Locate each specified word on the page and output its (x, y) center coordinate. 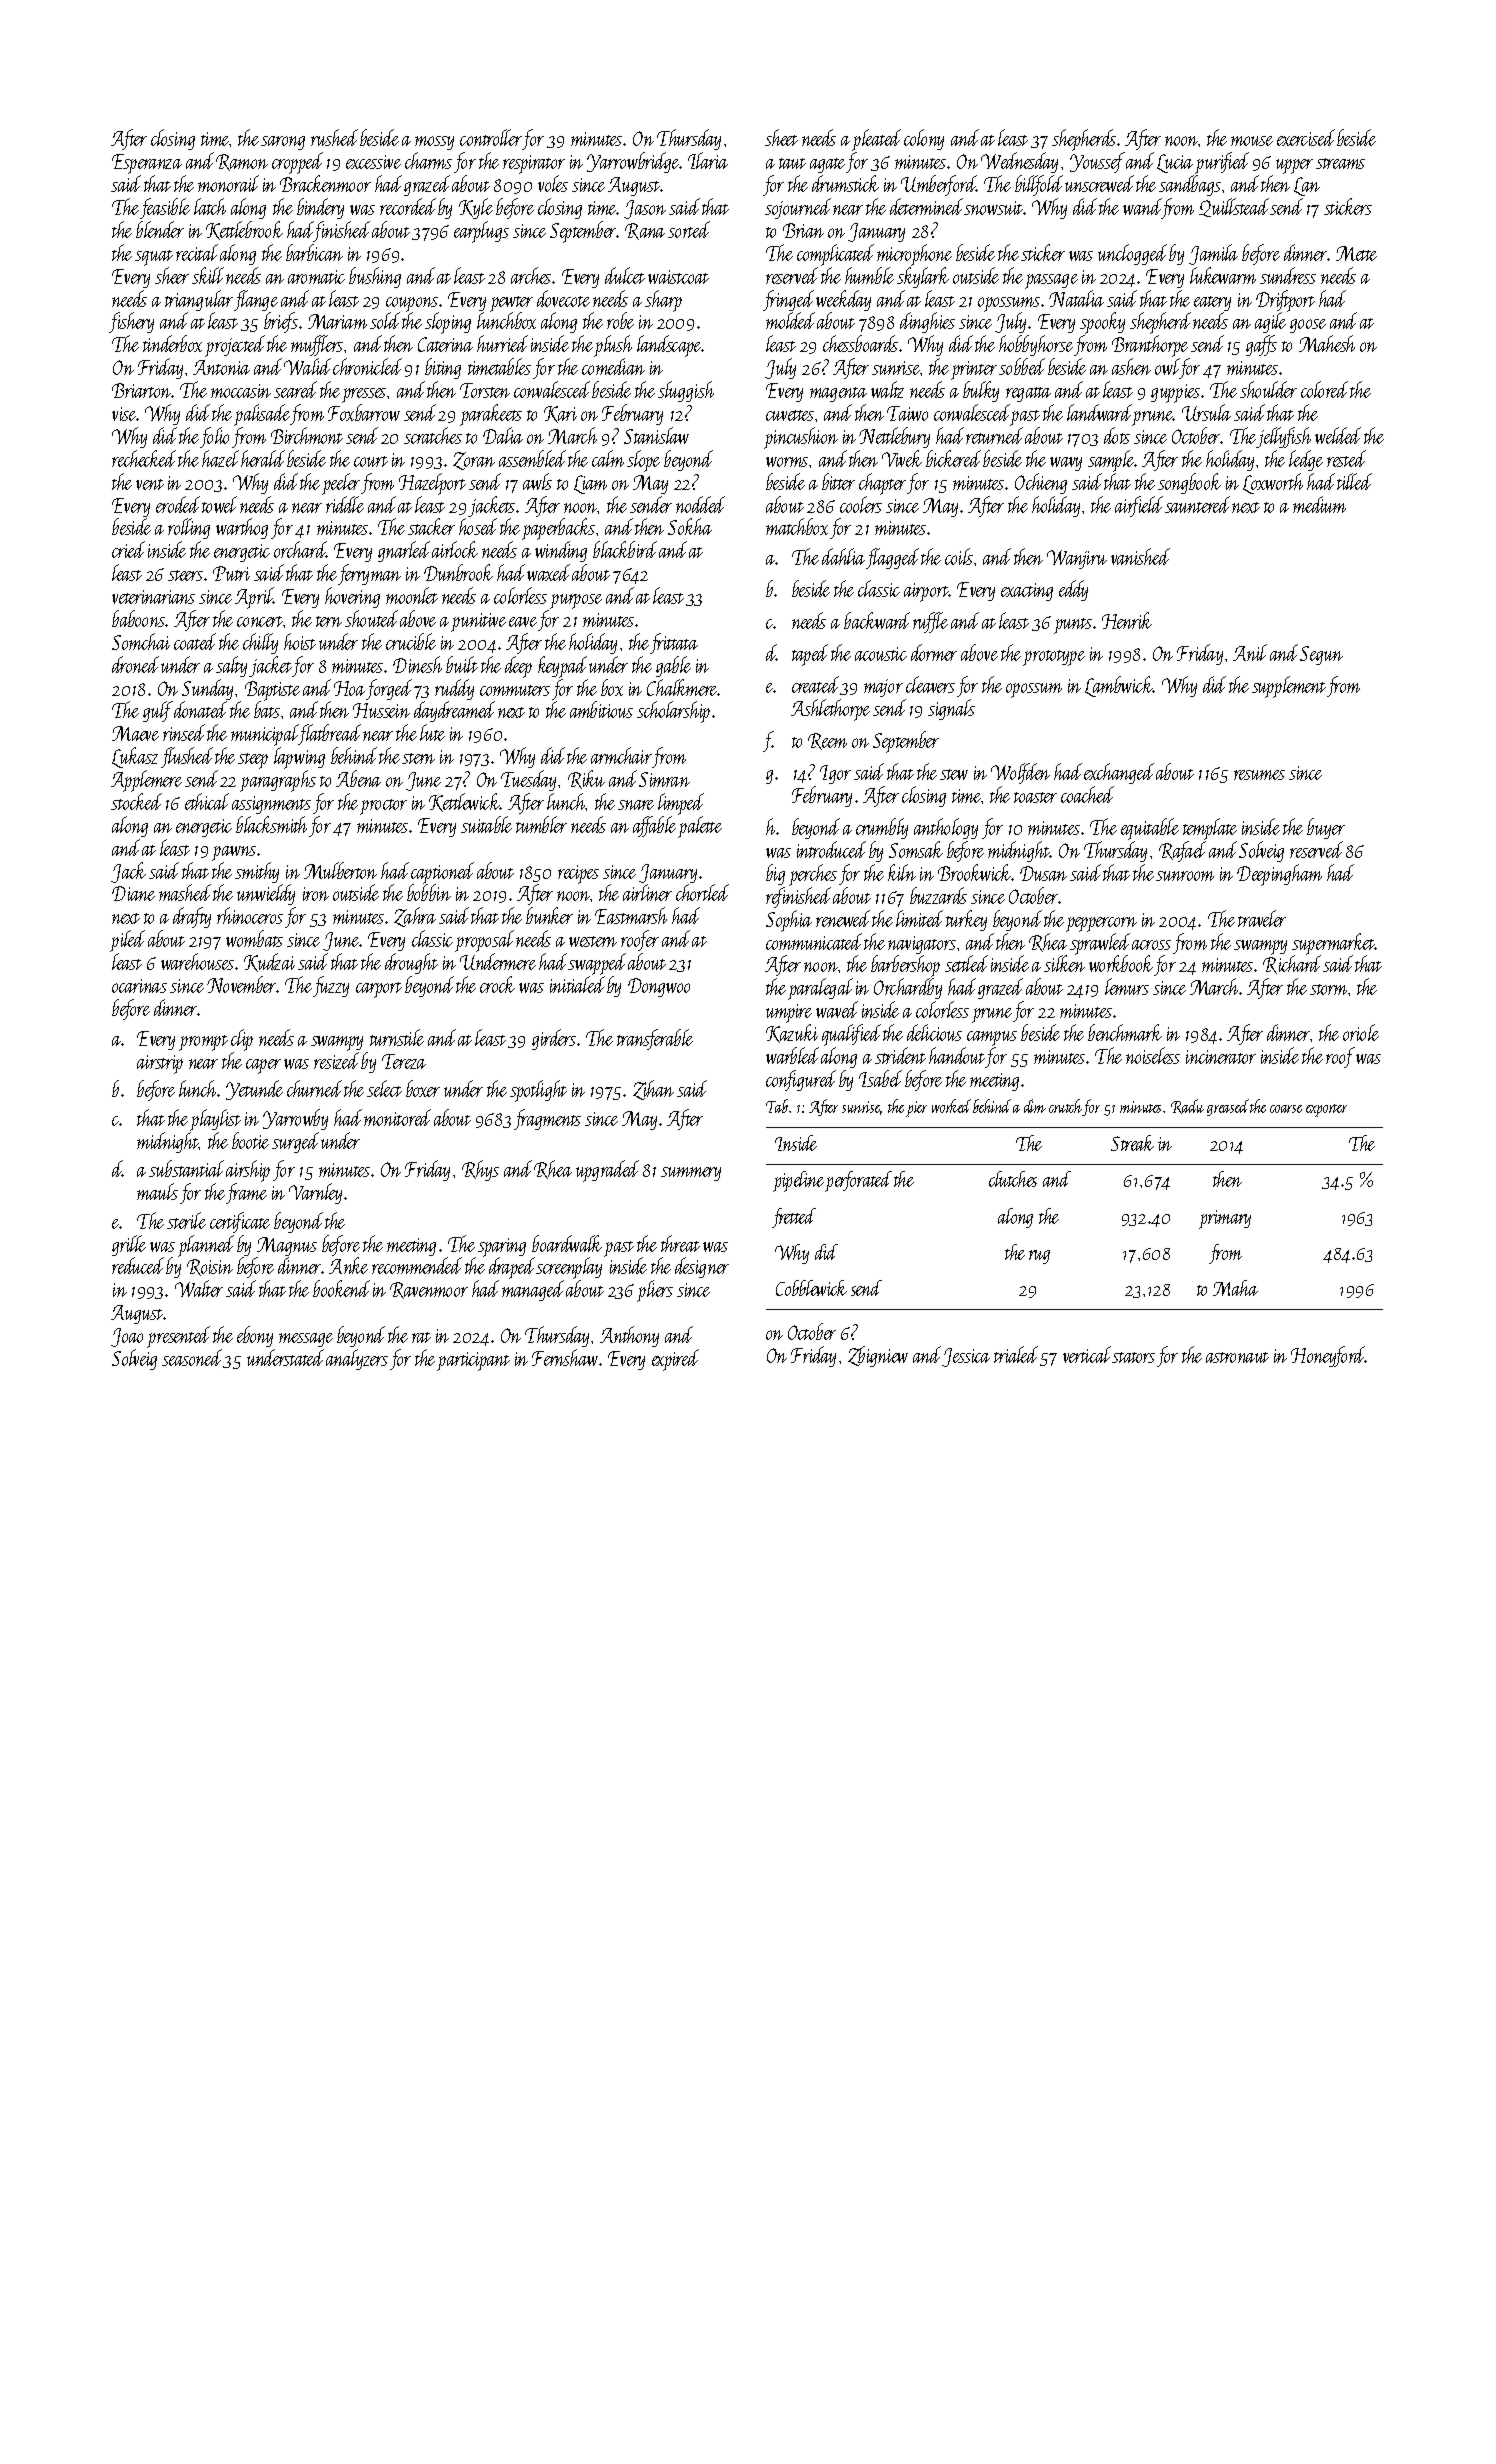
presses (364, 395)
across (1151, 945)
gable (673, 666)
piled (127, 941)
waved (837, 1009)
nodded (700, 504)
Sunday (207, 689)
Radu (1187, 1106)
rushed (334, 137)
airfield (1139, 506)
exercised (1306, 137)
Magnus (287, 1246)
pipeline (798, 1181)
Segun (1321, 655)
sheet (781, 137)
